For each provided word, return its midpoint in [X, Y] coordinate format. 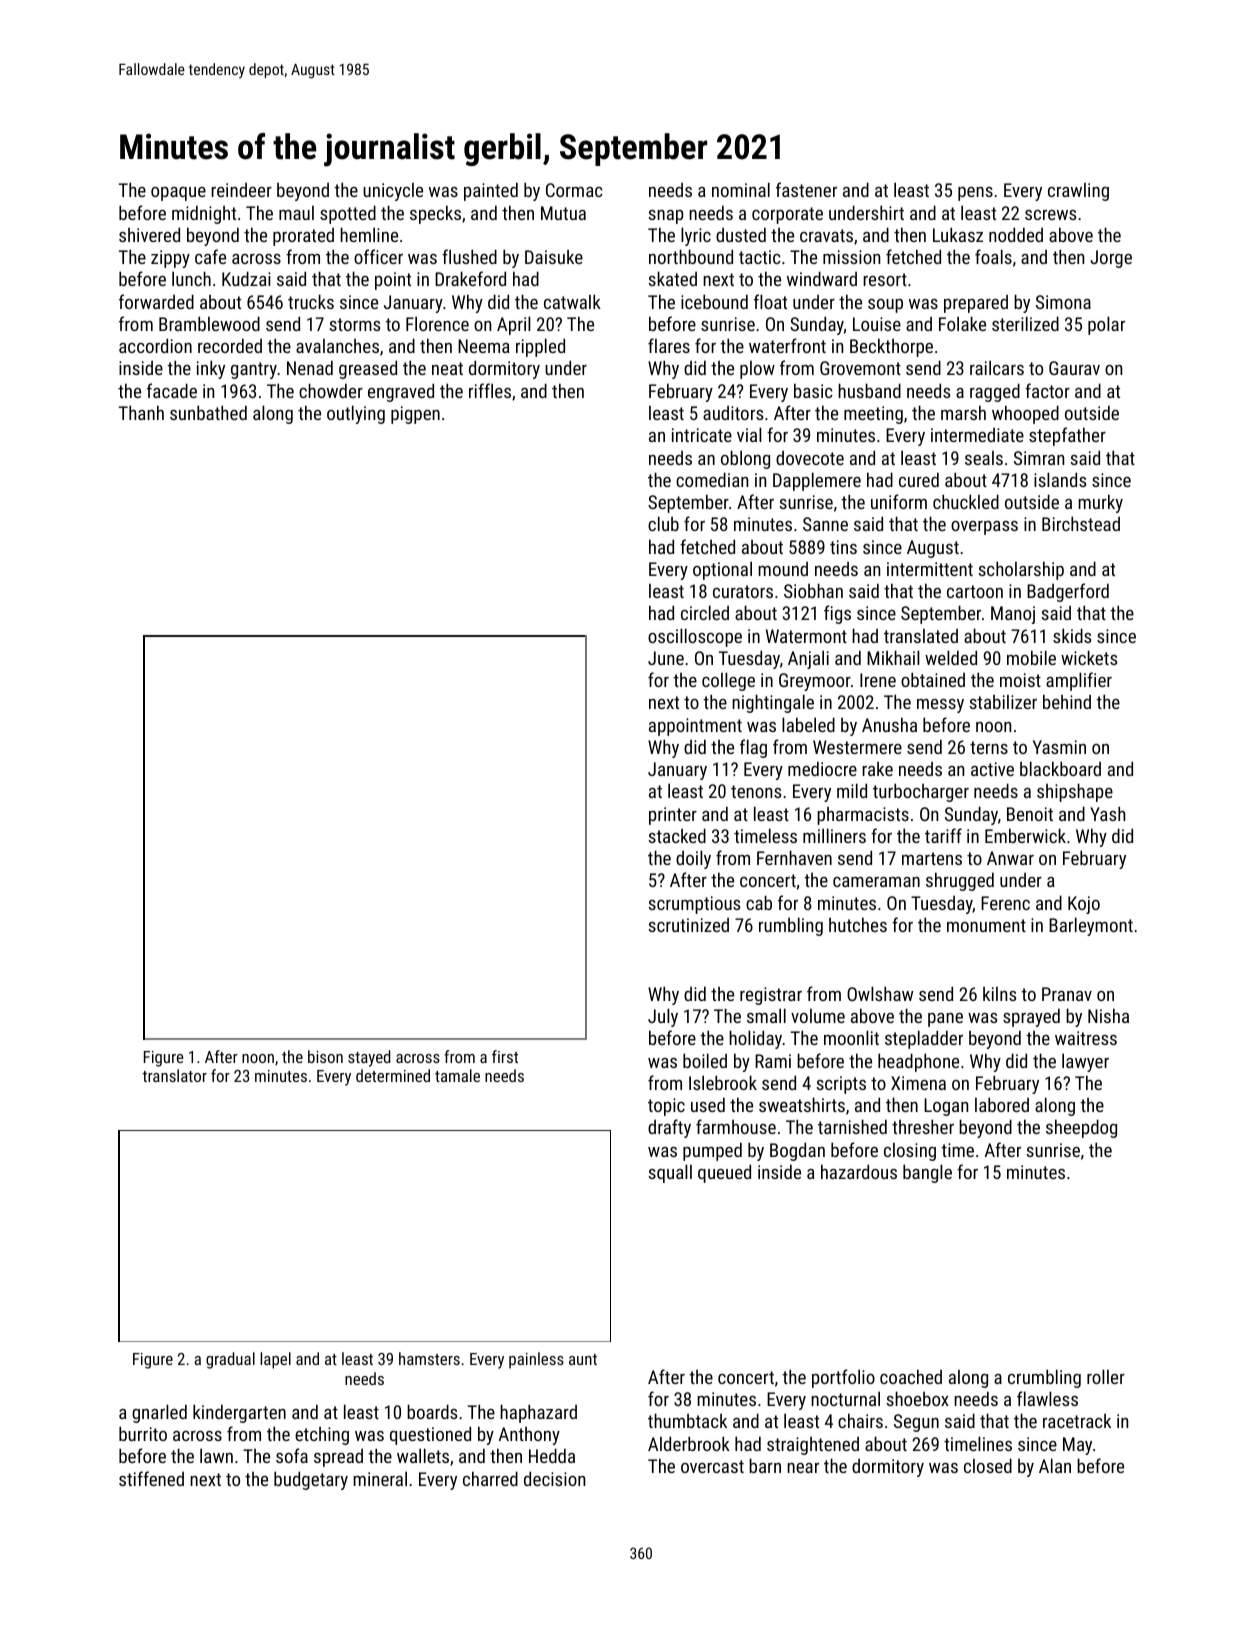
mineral [380, 1478]
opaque [178, 194]
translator [174, 1075]
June [666, 658]
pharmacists [863, 816]
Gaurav [1074, 368]
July [663, 1017]
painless [536, 1360]
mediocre [822, 768]
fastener [806, 189]
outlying [356, 414]
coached [911, 1376]
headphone [918, 1062]
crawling [1078, 192]
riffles [490, 390]
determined [393, 1075]
